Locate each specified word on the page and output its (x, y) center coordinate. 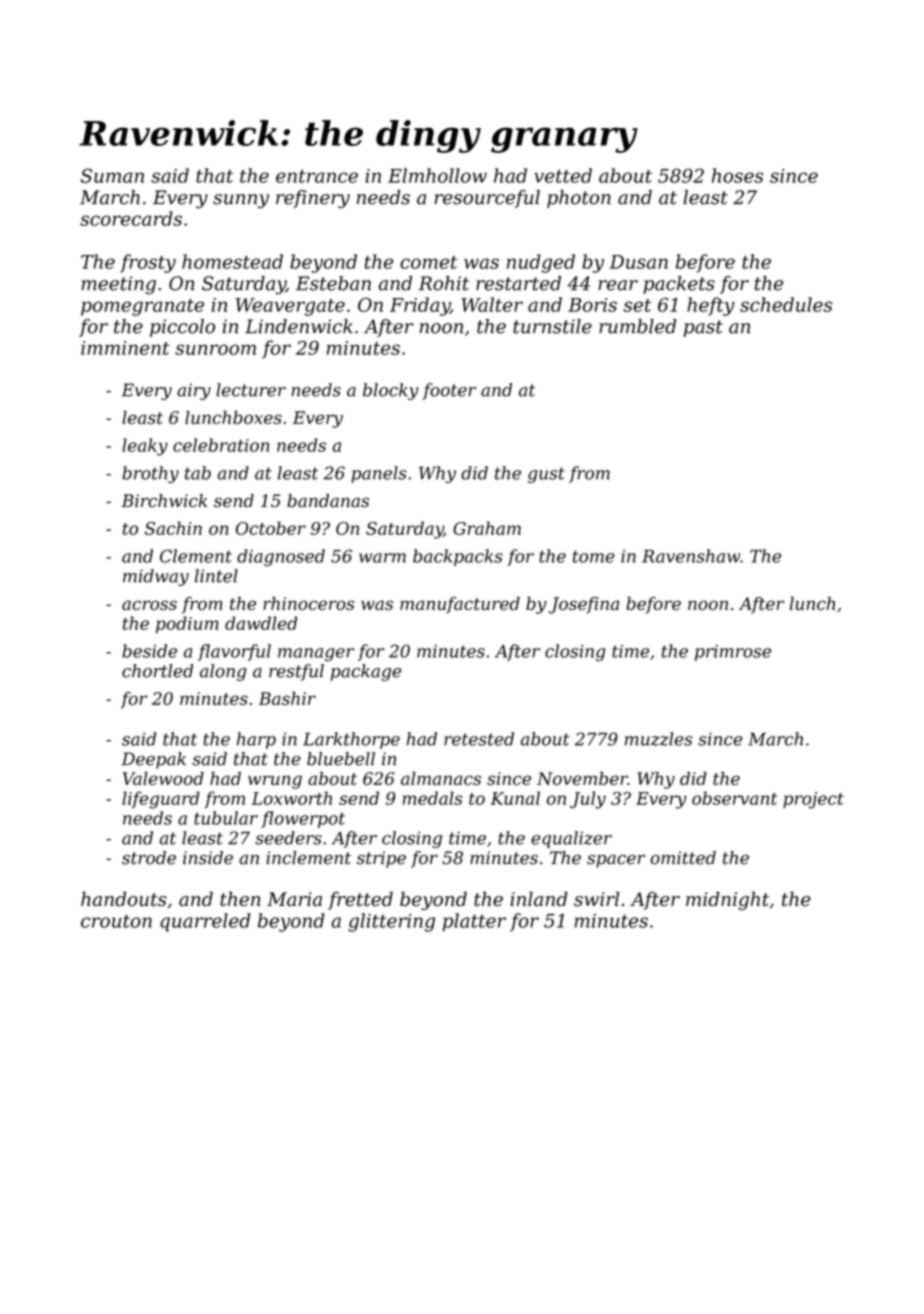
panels (379, 474)
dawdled (261, 623)
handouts (124, 899)
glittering (391, 922)
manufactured (460, 605)
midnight (727, 901)
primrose (733, 653)
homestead (232, 261)
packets (679, 285)
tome (594, 556)
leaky (145, 447)
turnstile (552, 326)
